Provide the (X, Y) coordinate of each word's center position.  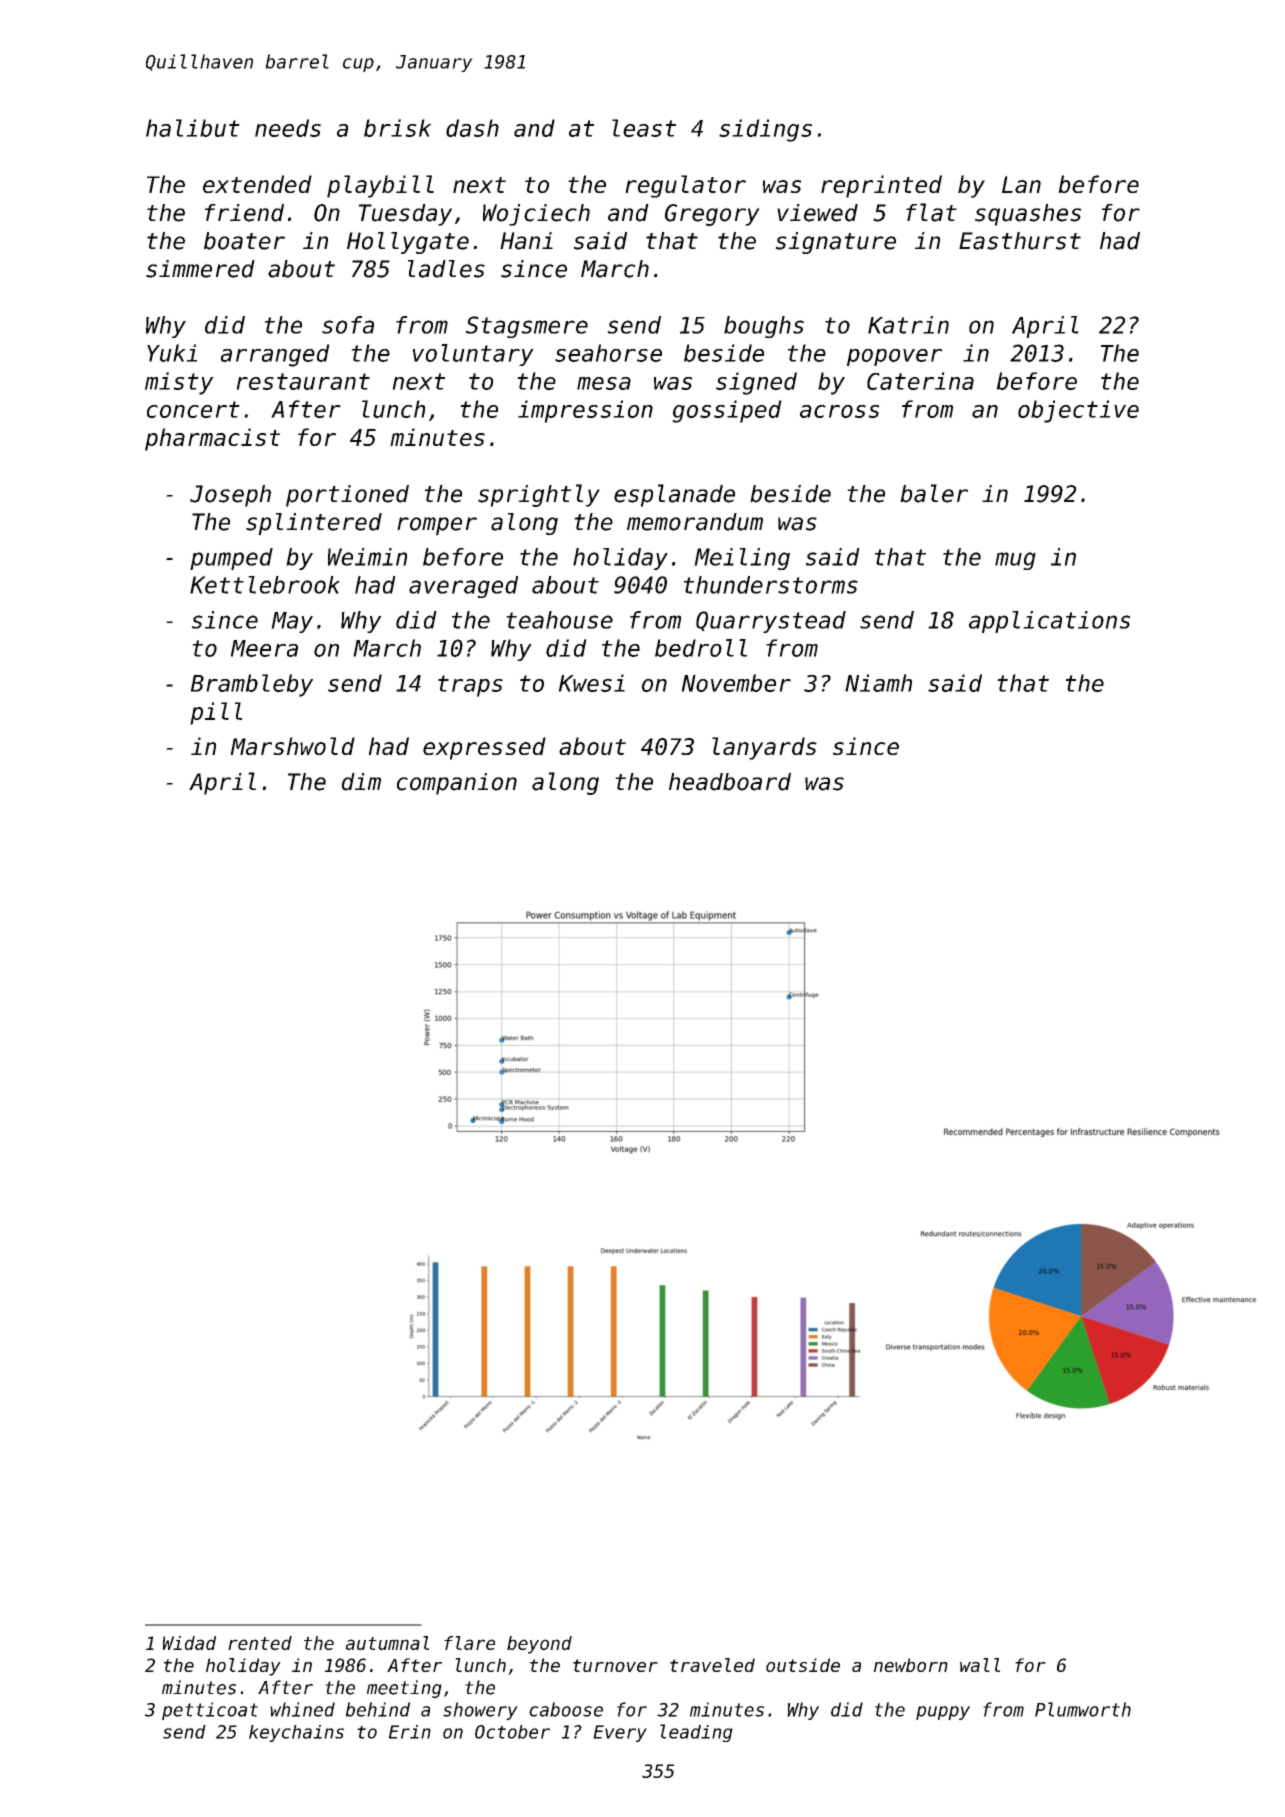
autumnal (387, 1643)
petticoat (210, 1711)
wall (980, 1665)
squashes (1028, 215)
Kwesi (592, 683)
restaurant (303, 381)
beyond (539, 1645)
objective (1078, 411)
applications (1049, 622)
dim (361, 782)
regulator (685, 186)
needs (288, 128)
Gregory (712, 215)
